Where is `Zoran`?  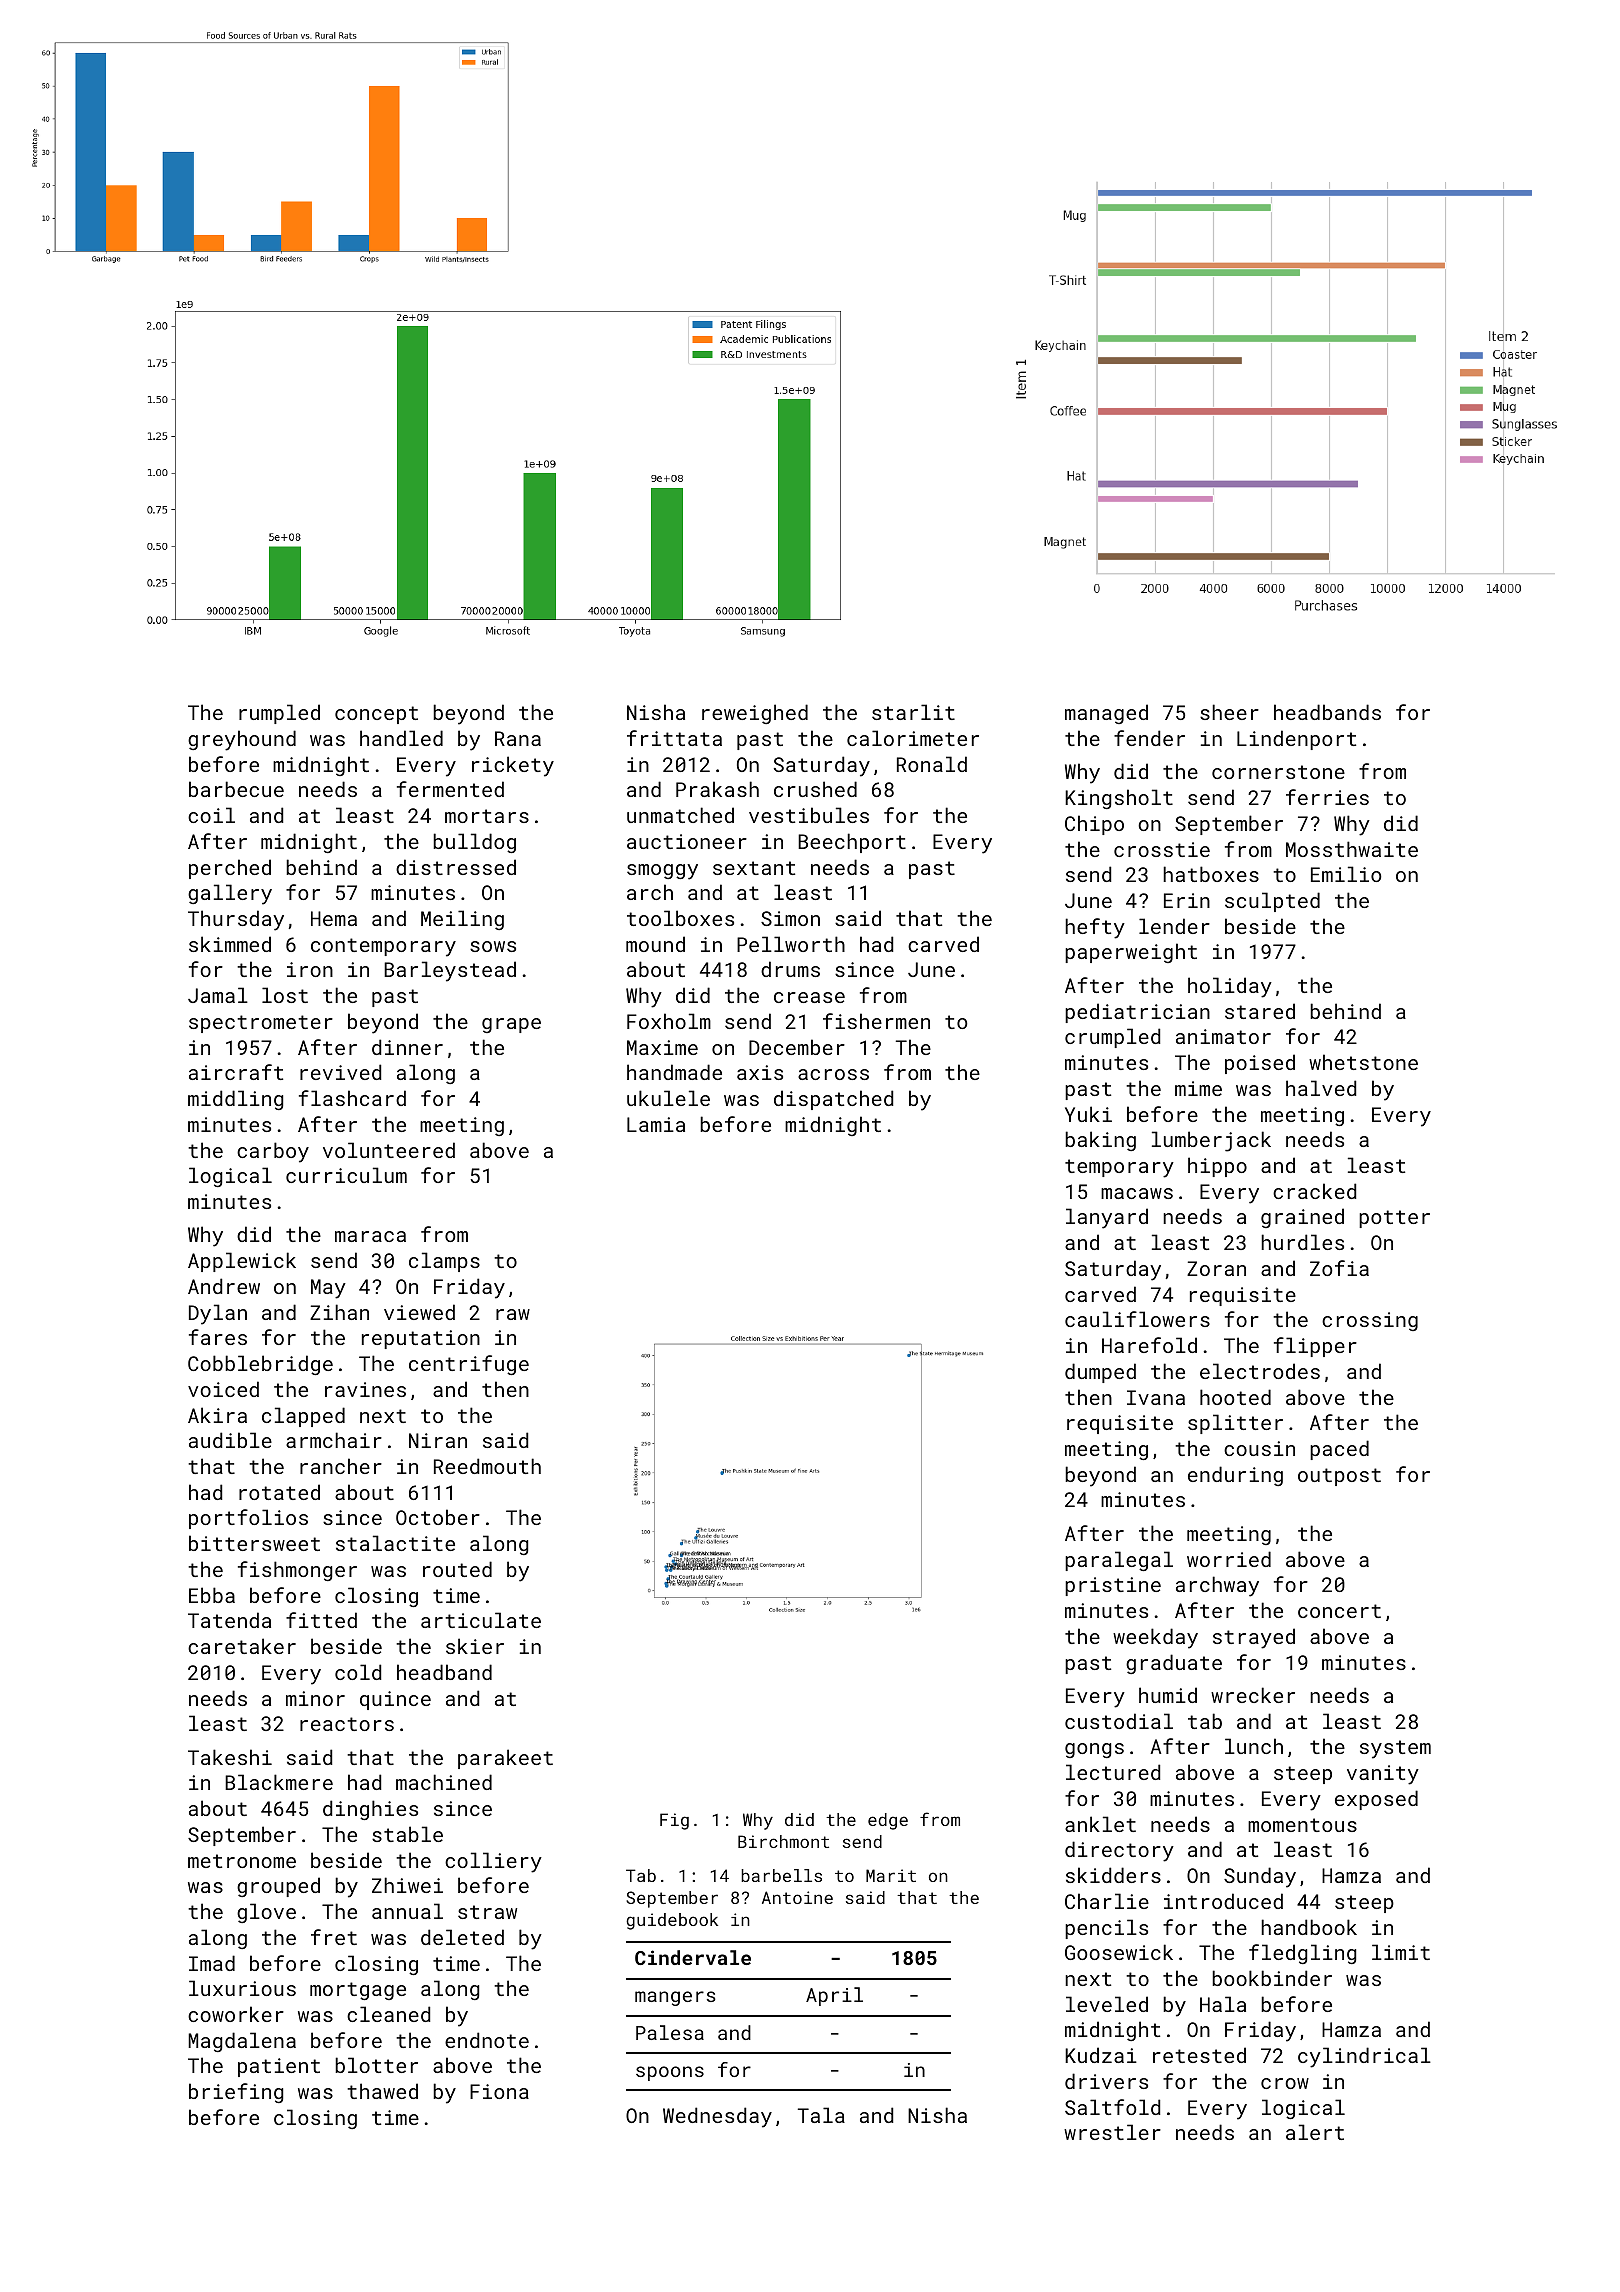
Zoran is located at coordinates (1216, 1268).
